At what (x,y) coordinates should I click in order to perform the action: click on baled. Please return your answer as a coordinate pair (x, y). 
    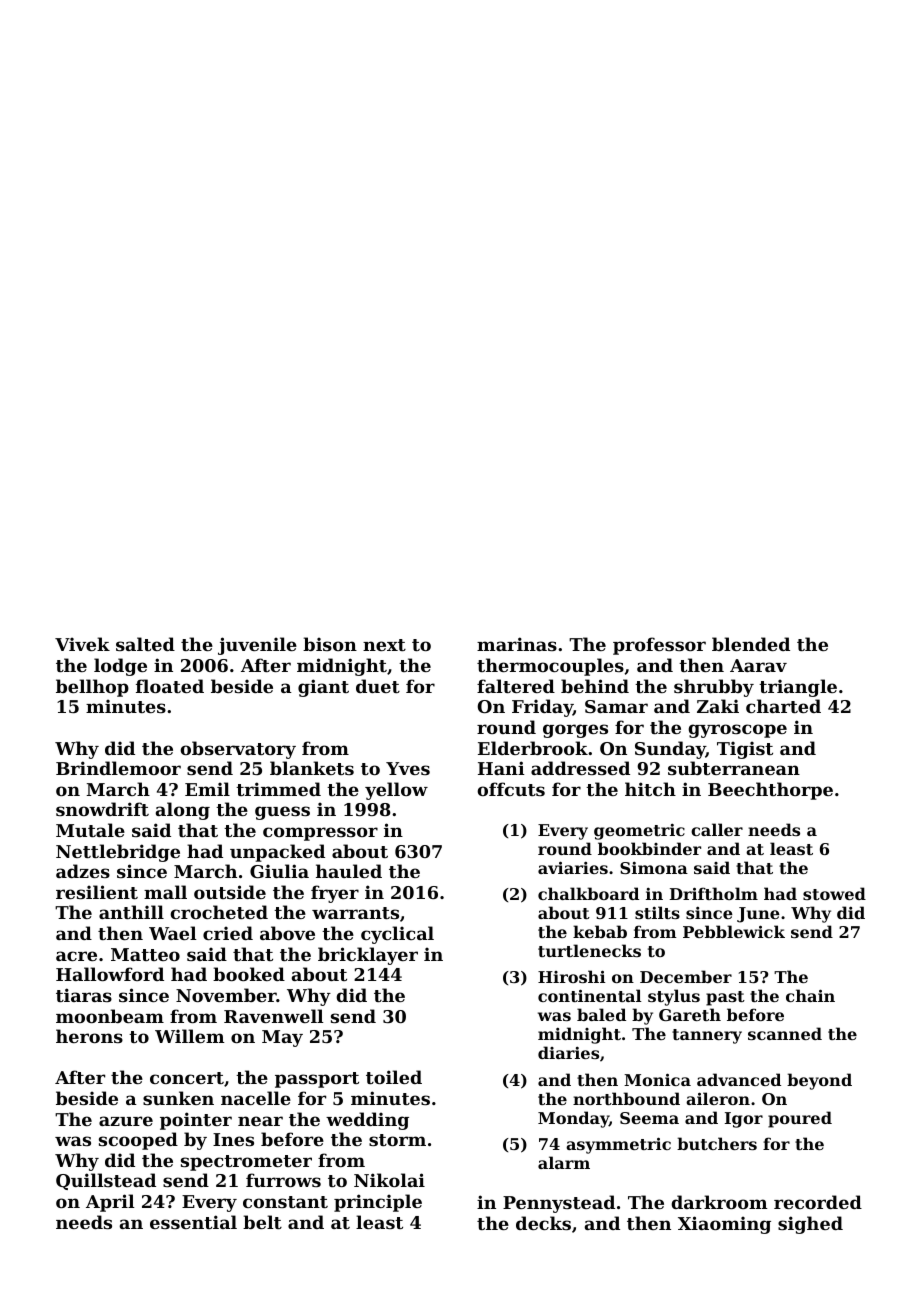
    Looking at the image, I should click on (601, 1014).
